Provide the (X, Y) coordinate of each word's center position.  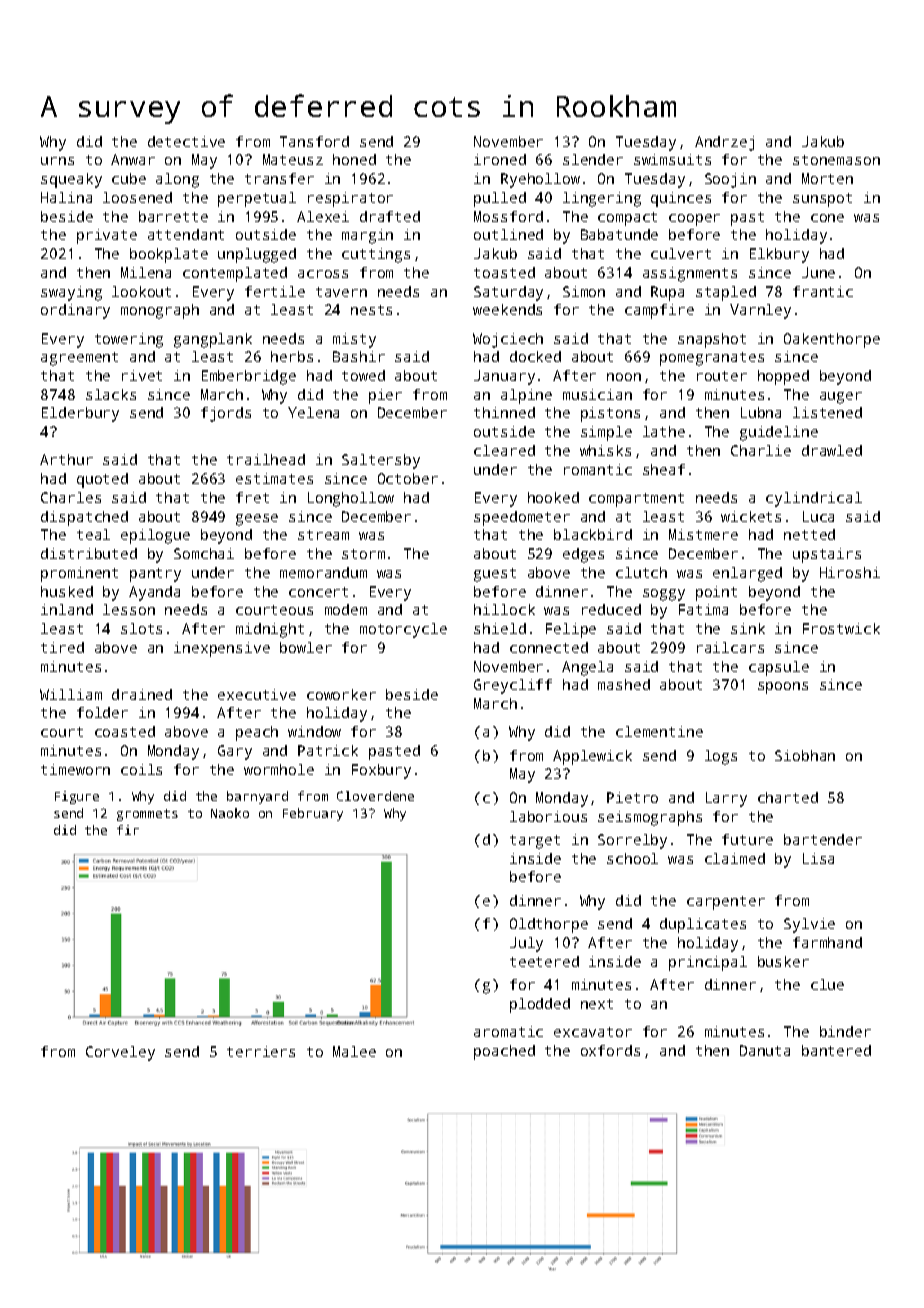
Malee (354, 1051)
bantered (836, 1050)
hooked (553, 497)
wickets (751, 516)
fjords (226, 414)
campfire (659, 311)
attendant (186, 234)
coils (141, 769)
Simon (584, 291)
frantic (823, 291)
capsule (779, 668)
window (314, 731)
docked (535, 356)
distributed (89, 553)
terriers (261, 1051)
